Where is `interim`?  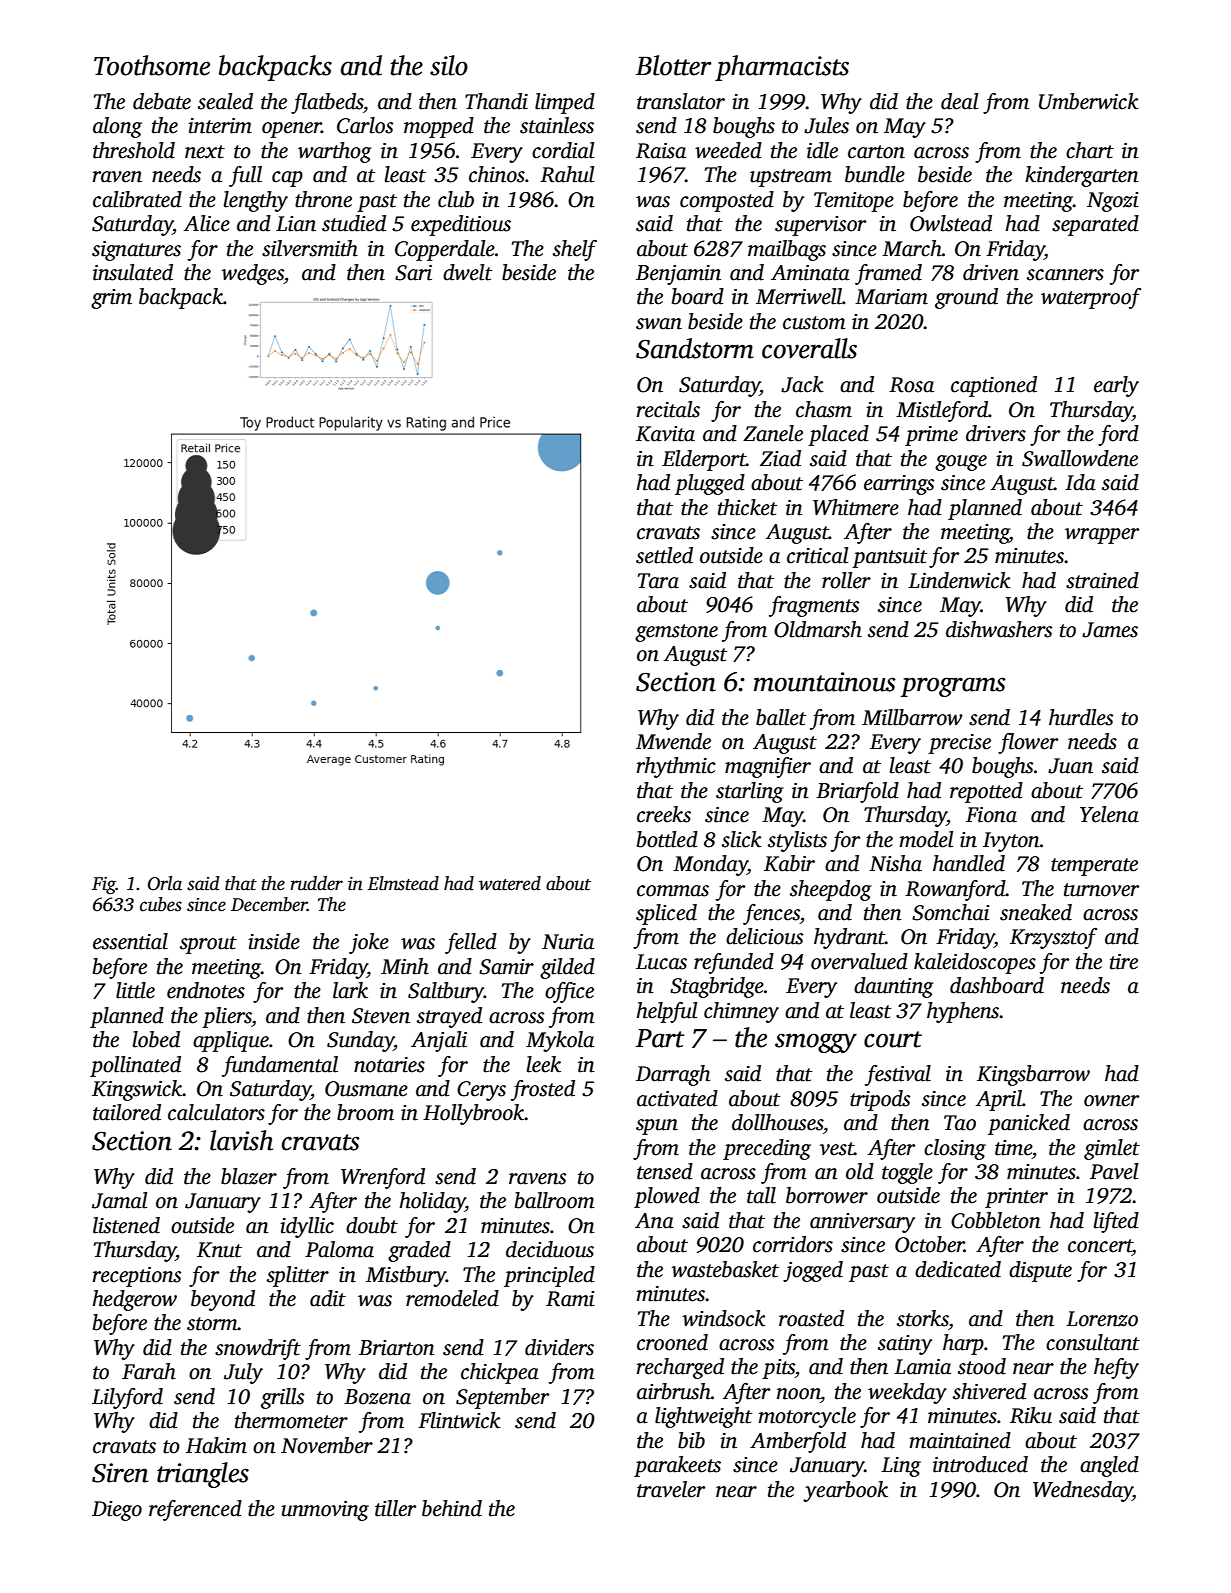
interim is located at coordinates (220, 126).
